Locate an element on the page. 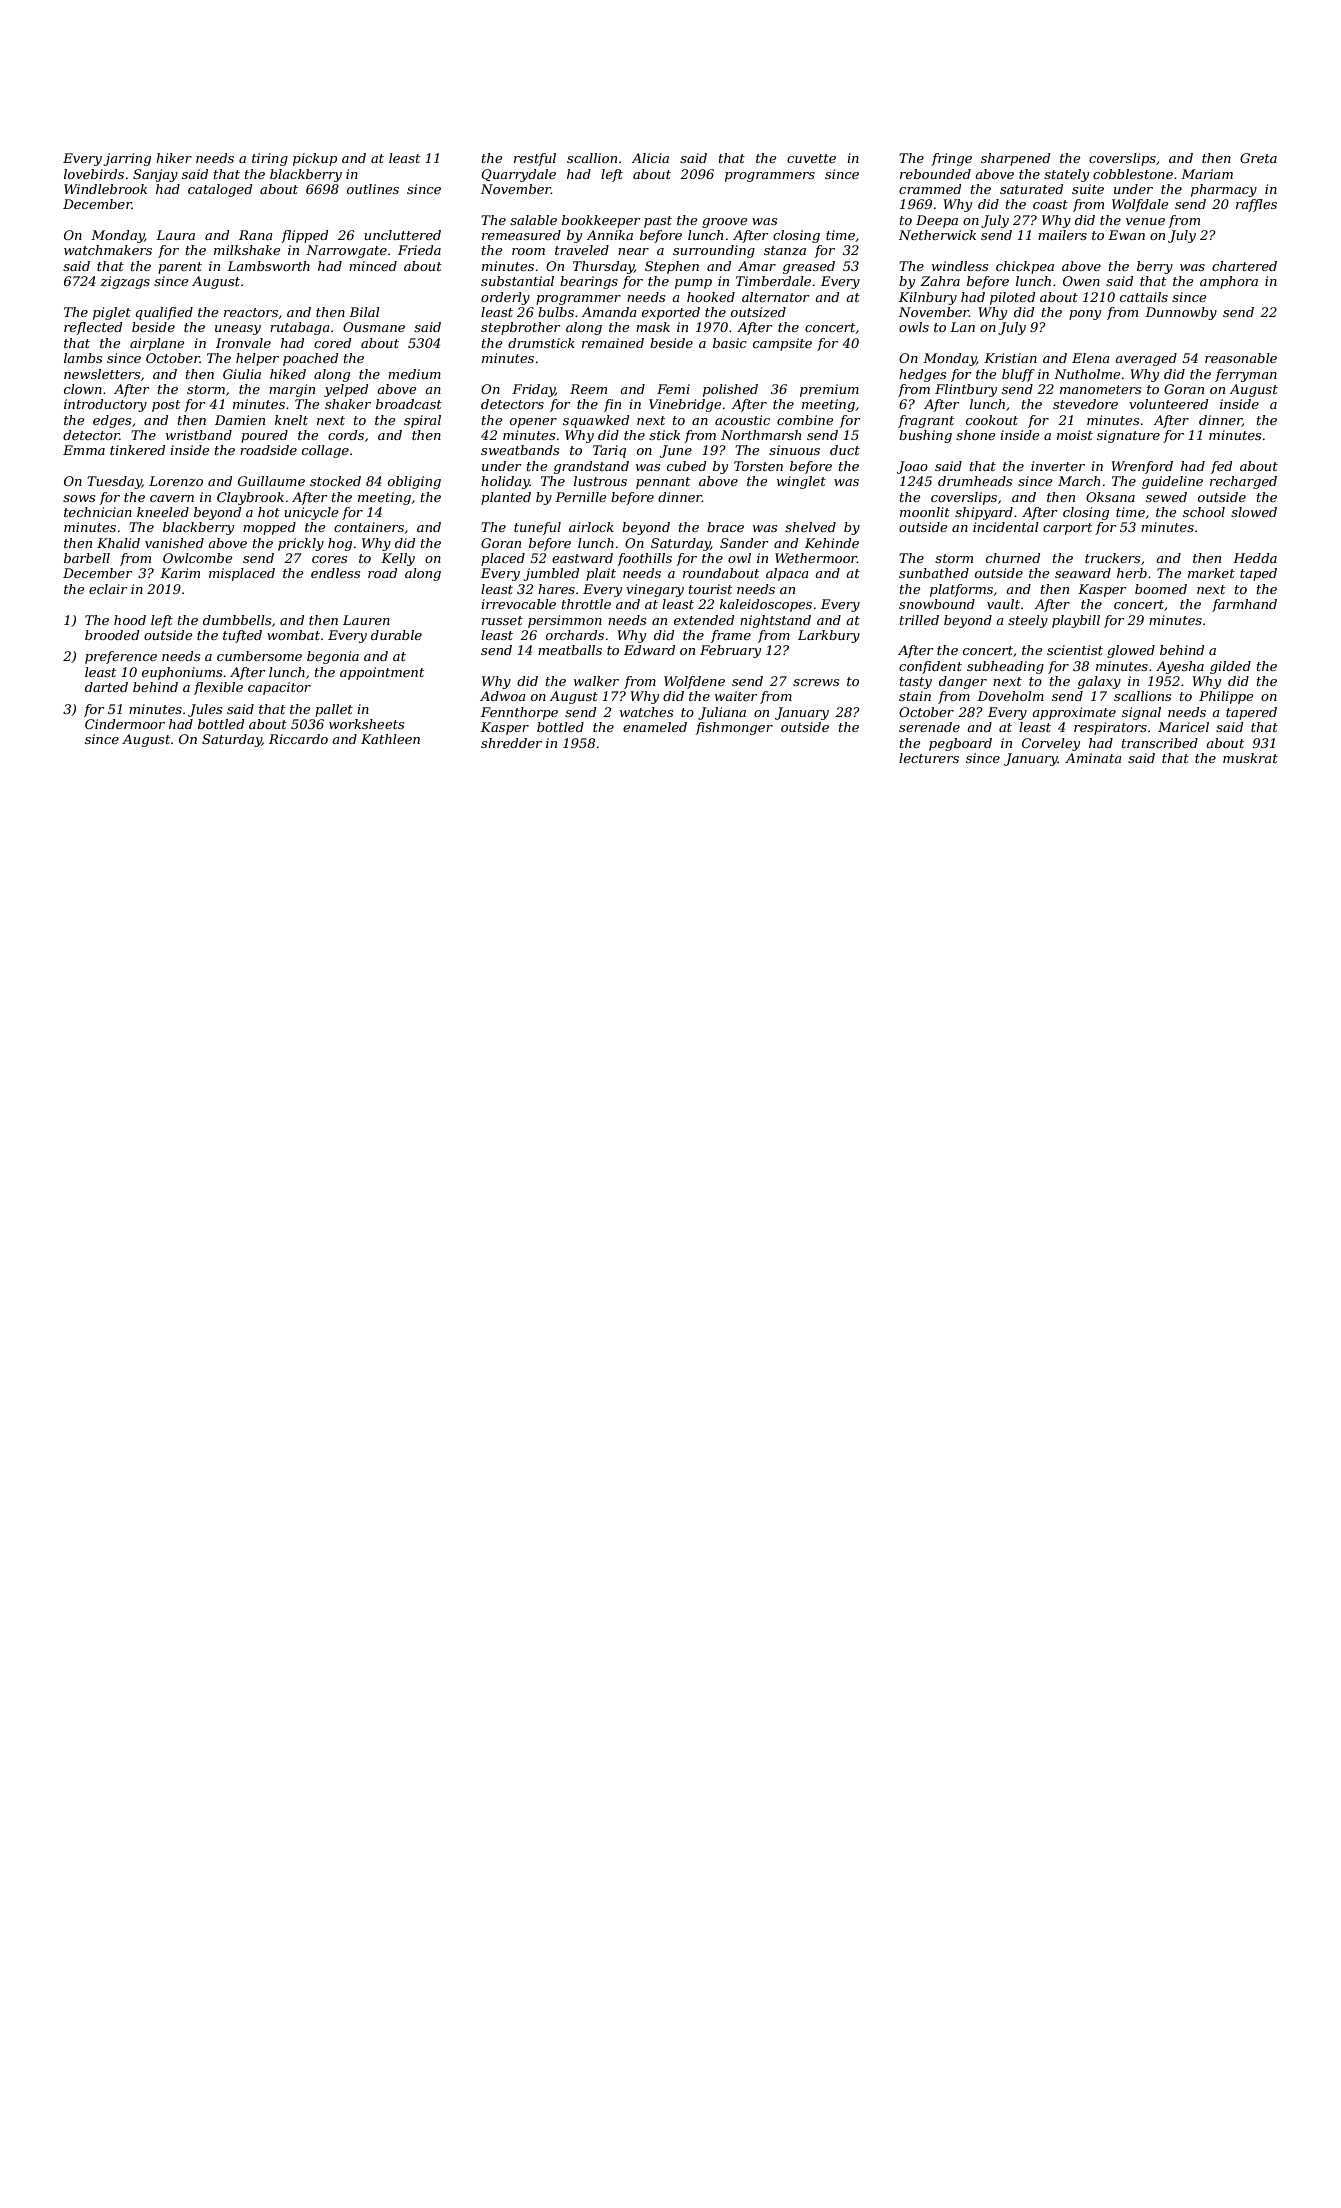 The width and height of the page is (1341, 2208). alternator is located at coordinates (775, 297).
